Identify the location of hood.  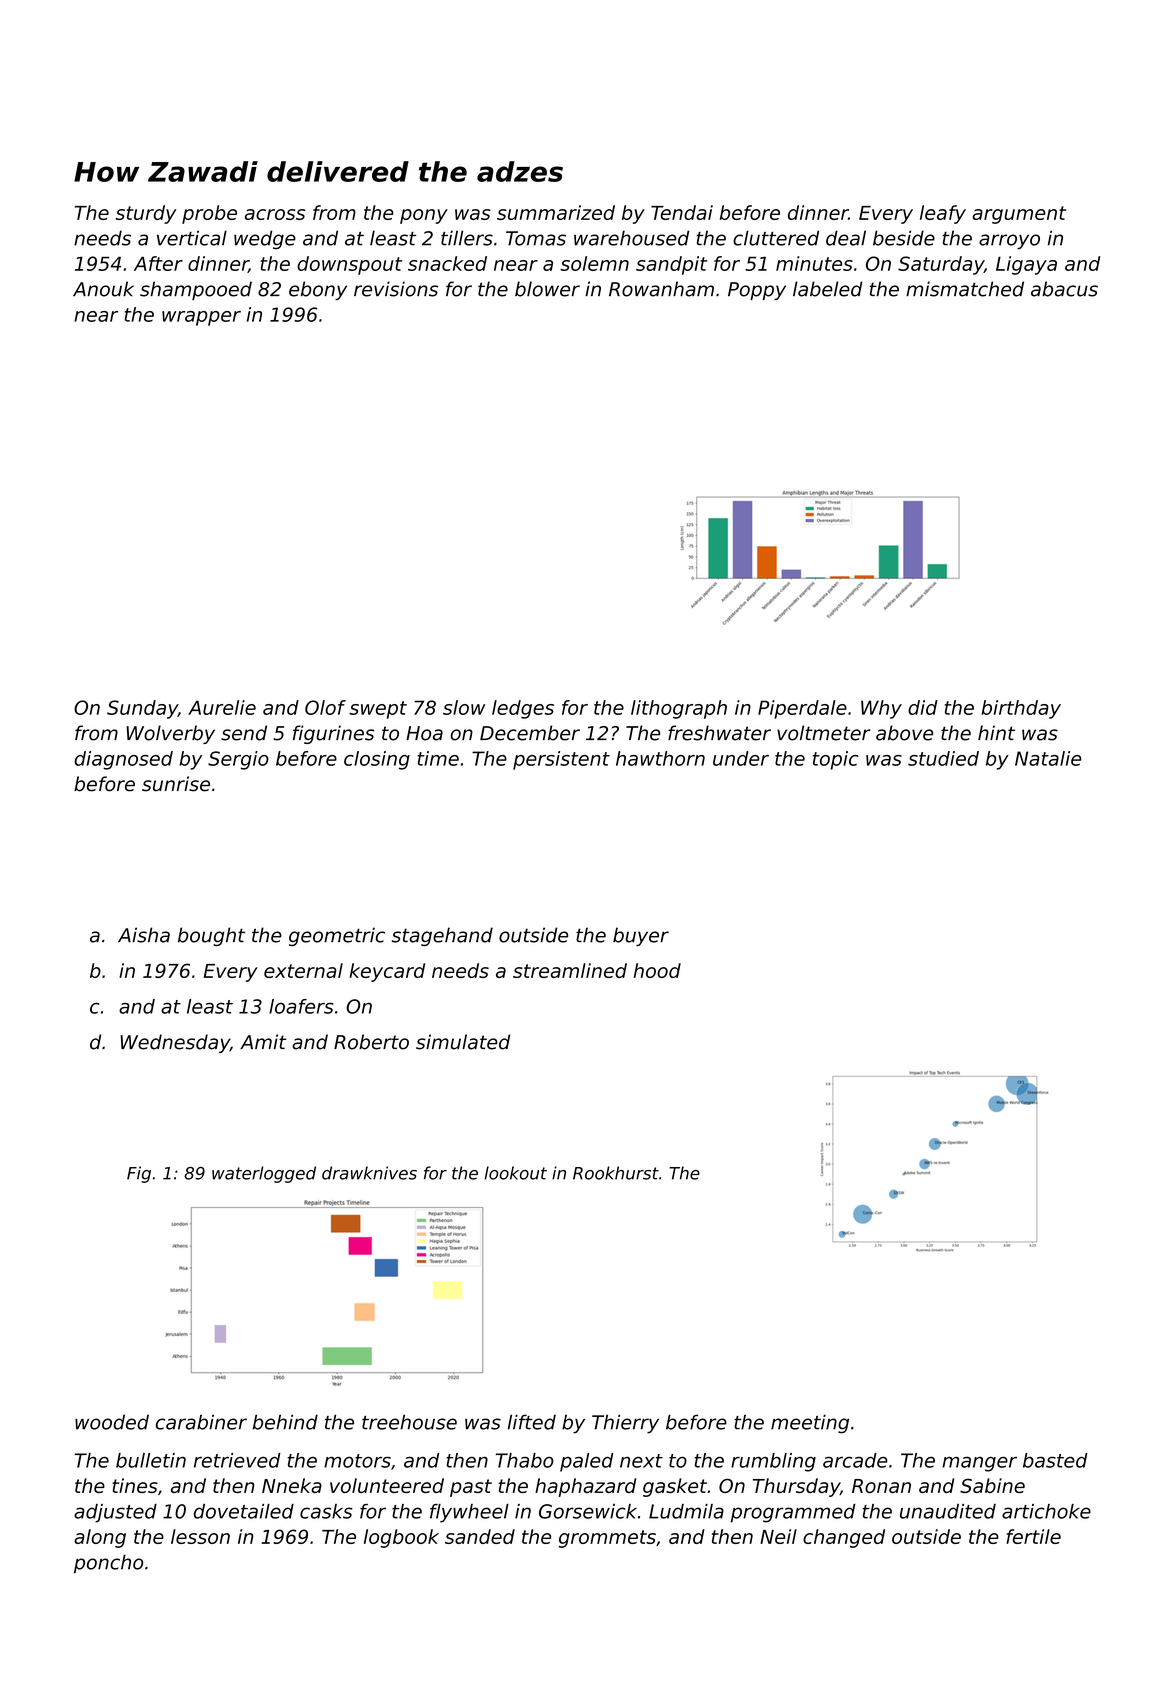
(657, 970).
